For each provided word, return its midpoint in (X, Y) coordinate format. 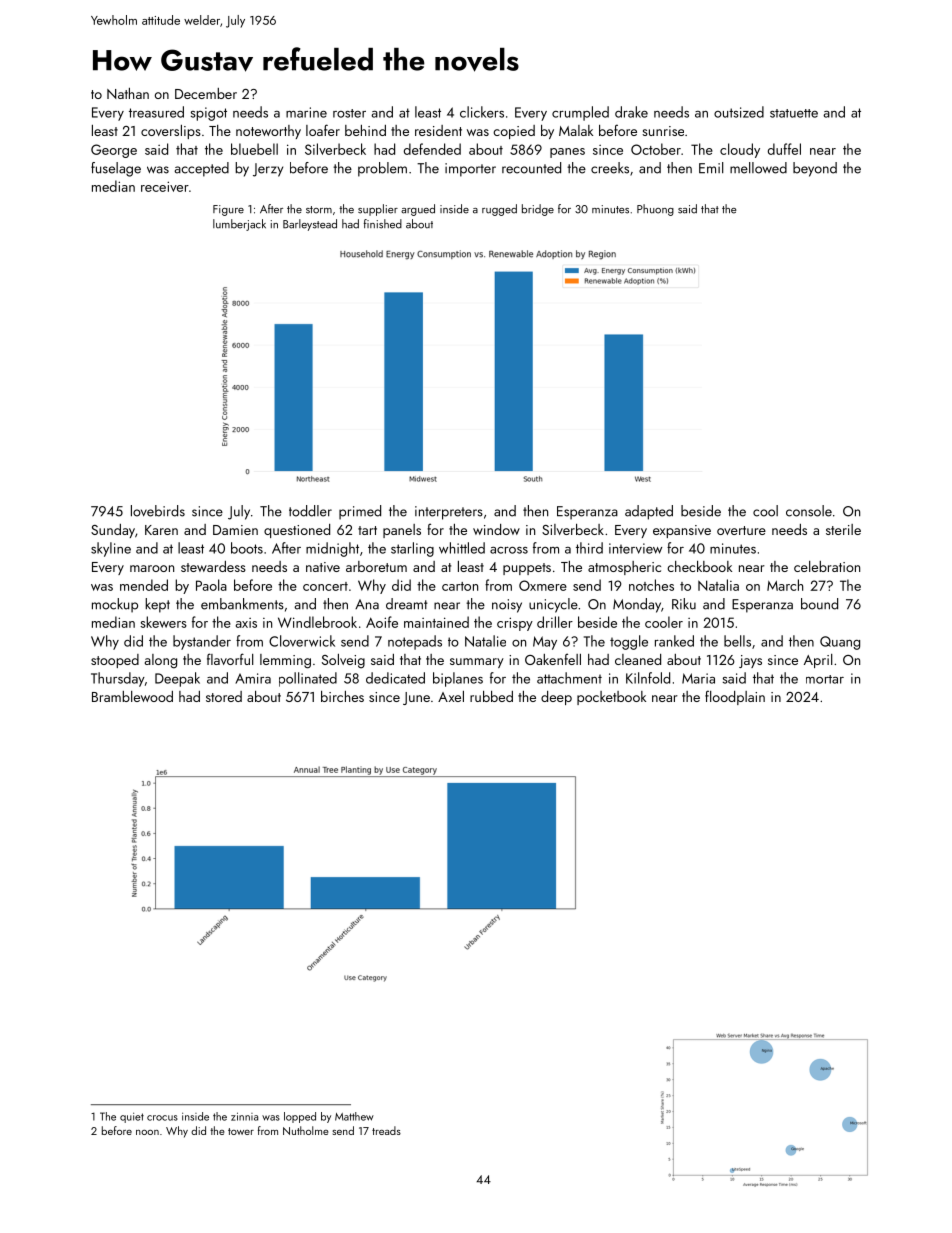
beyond (815, 169)
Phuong (655, 210)
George (114, 151)
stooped (115, 661)
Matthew (354, 1116)
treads (386, 1130)
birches (342, 696)
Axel (451, 696)
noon (147, 1132)
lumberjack (239, 225)
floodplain (735, 697)
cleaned (638, 659)
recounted (531, 168)
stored (224, 696)
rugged (499, 210)
